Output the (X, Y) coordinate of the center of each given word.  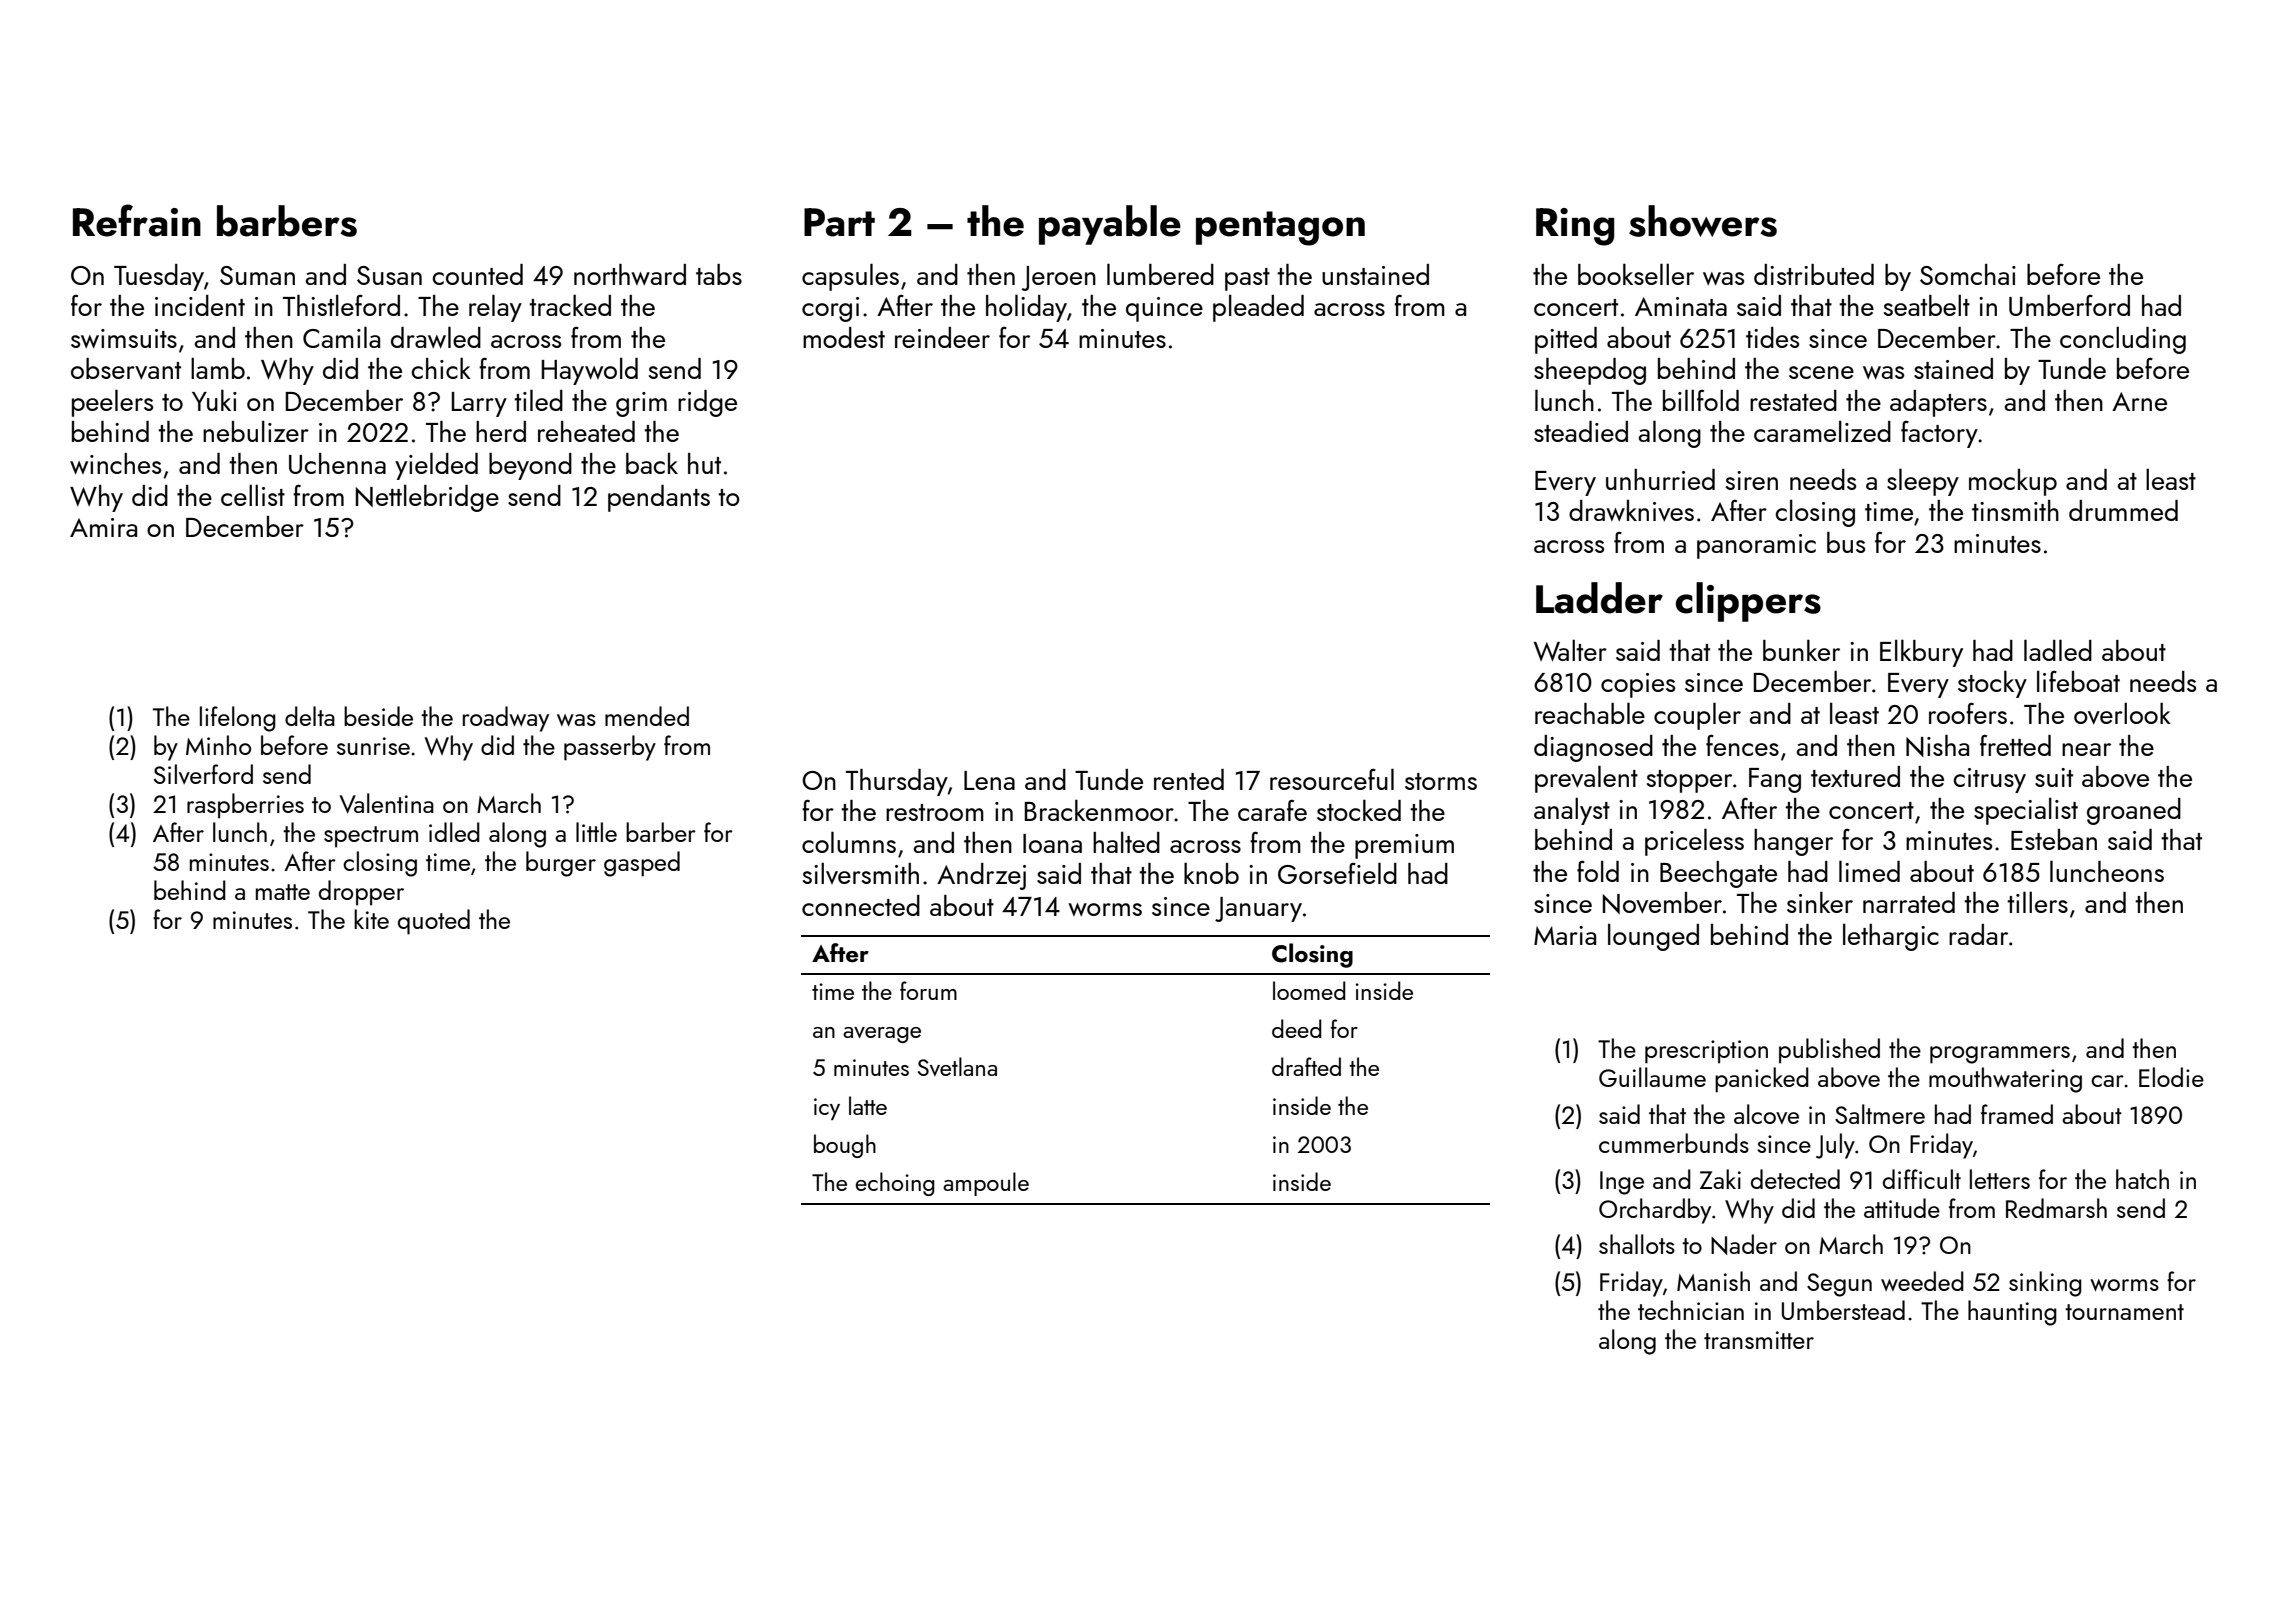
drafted (1306, 1066)
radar (1978, 934)
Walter (1570, 650)
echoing (895, 1184)
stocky (1992, 684)
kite (371, 919)
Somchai (1968, 274)
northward (630, 274)
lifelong (238, 719)
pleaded (1258, 308)
